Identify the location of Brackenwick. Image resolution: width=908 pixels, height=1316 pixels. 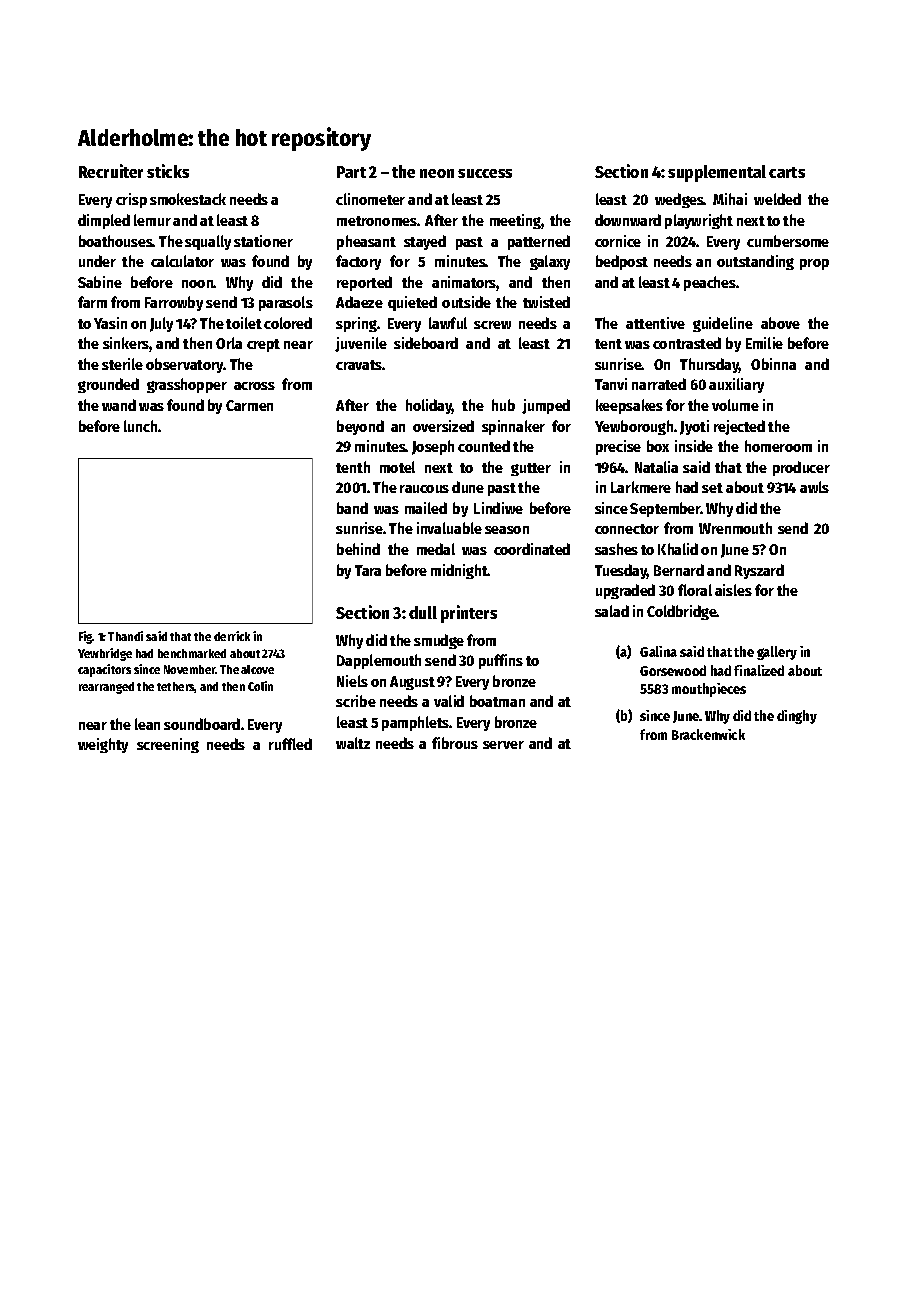
(708, 734).
